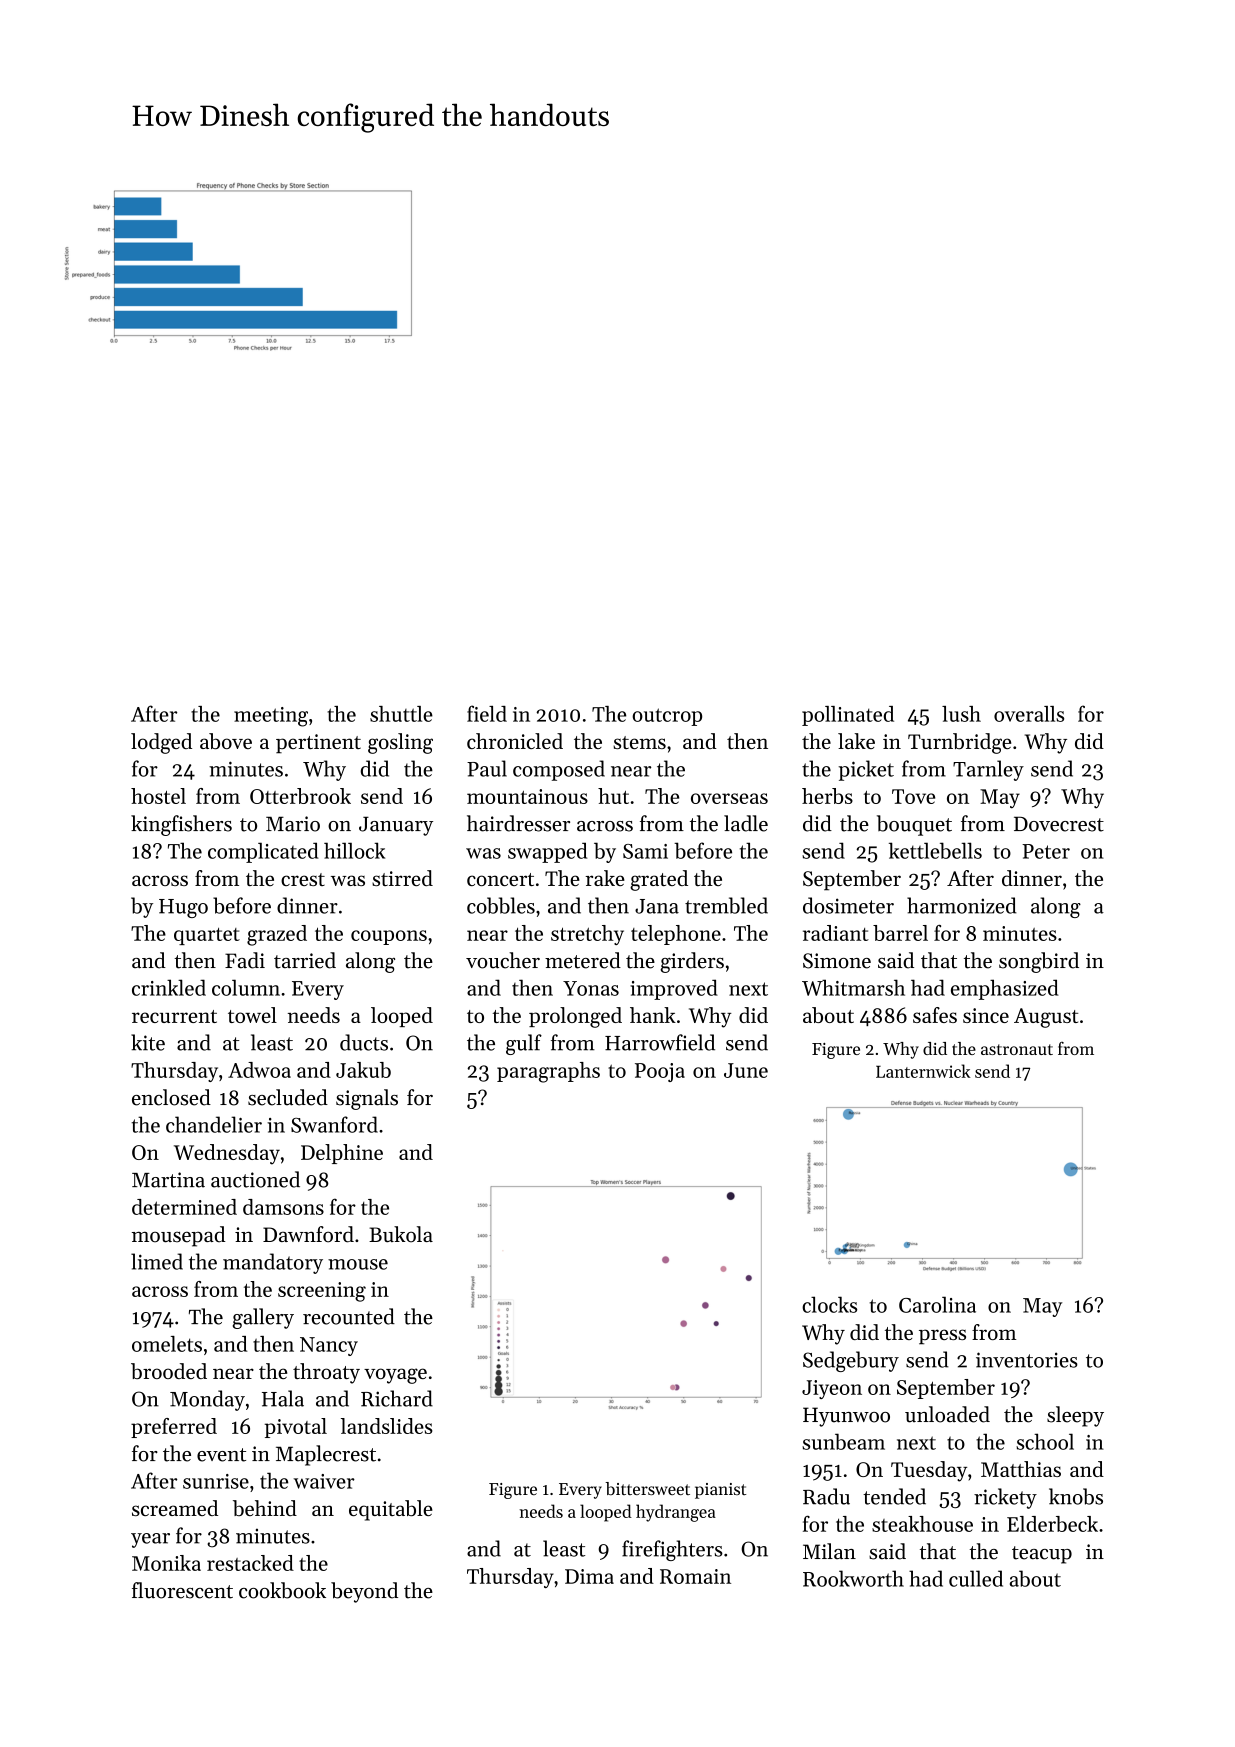  What do you see at coordinates (527, 796) in the image?
I see `mountainous` at bounding box center [527, 796].
